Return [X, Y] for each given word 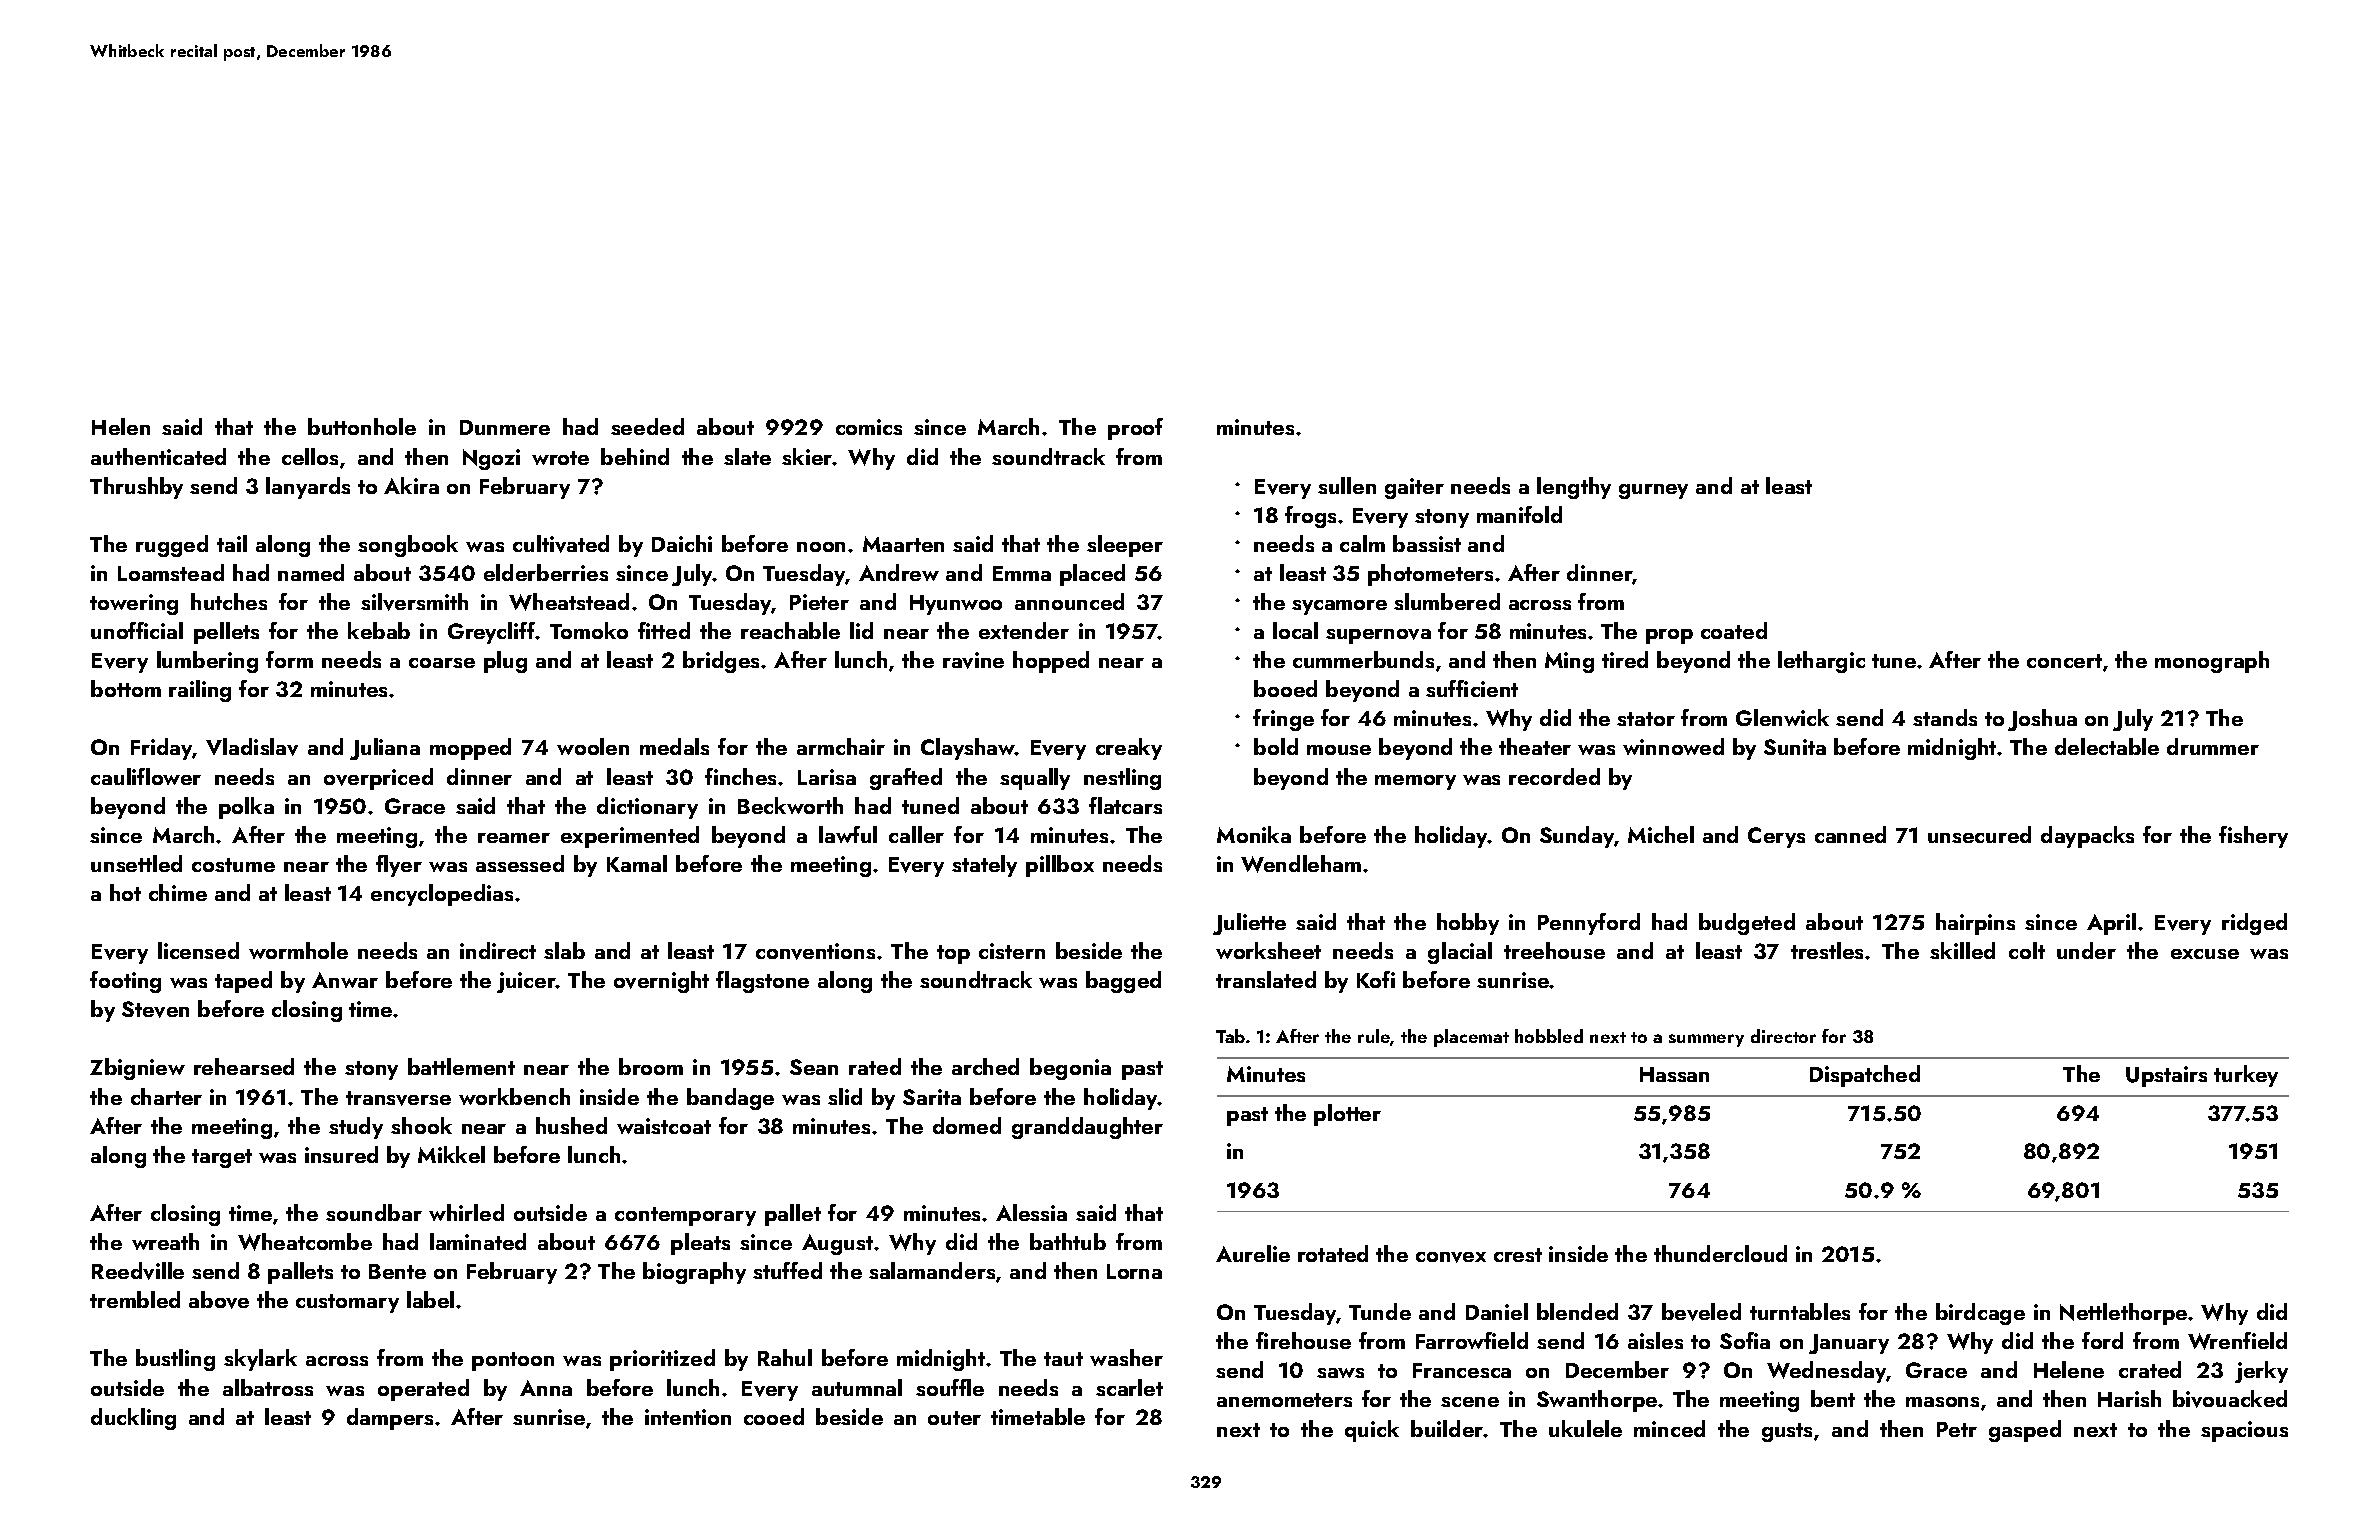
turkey [2246, 1076]
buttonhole [362, 426]
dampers [390, 1419]
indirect [498, 950]
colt [2027, 950]
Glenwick [1782, 717]
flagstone [762, 982]
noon [821, 547]
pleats [700, 1244]
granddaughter [1087, 1128]
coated [1734, 630]
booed [1285, 688]
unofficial [137, 630]
